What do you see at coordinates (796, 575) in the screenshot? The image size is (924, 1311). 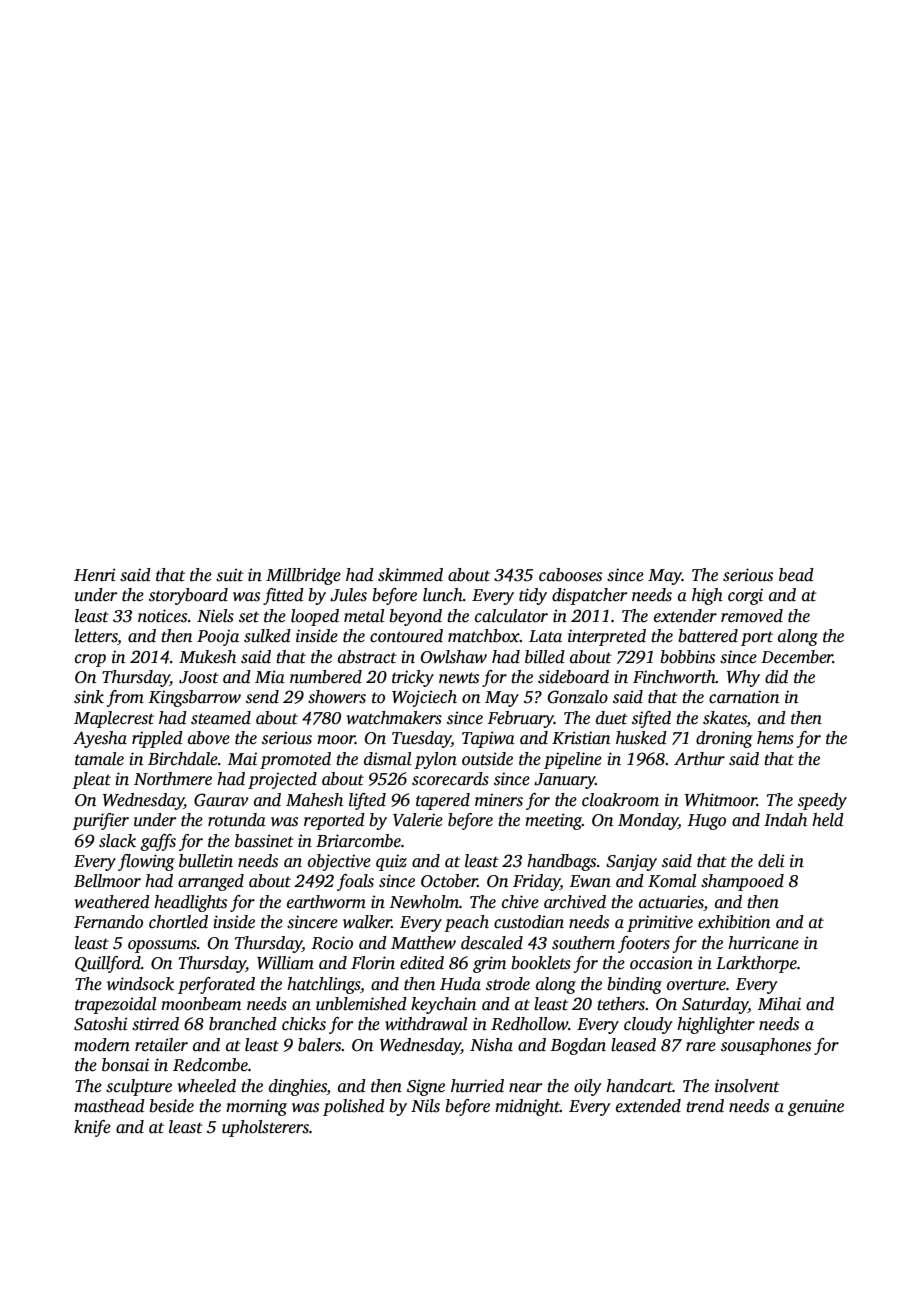 I see `bead` at bounding box center [796, 575].
